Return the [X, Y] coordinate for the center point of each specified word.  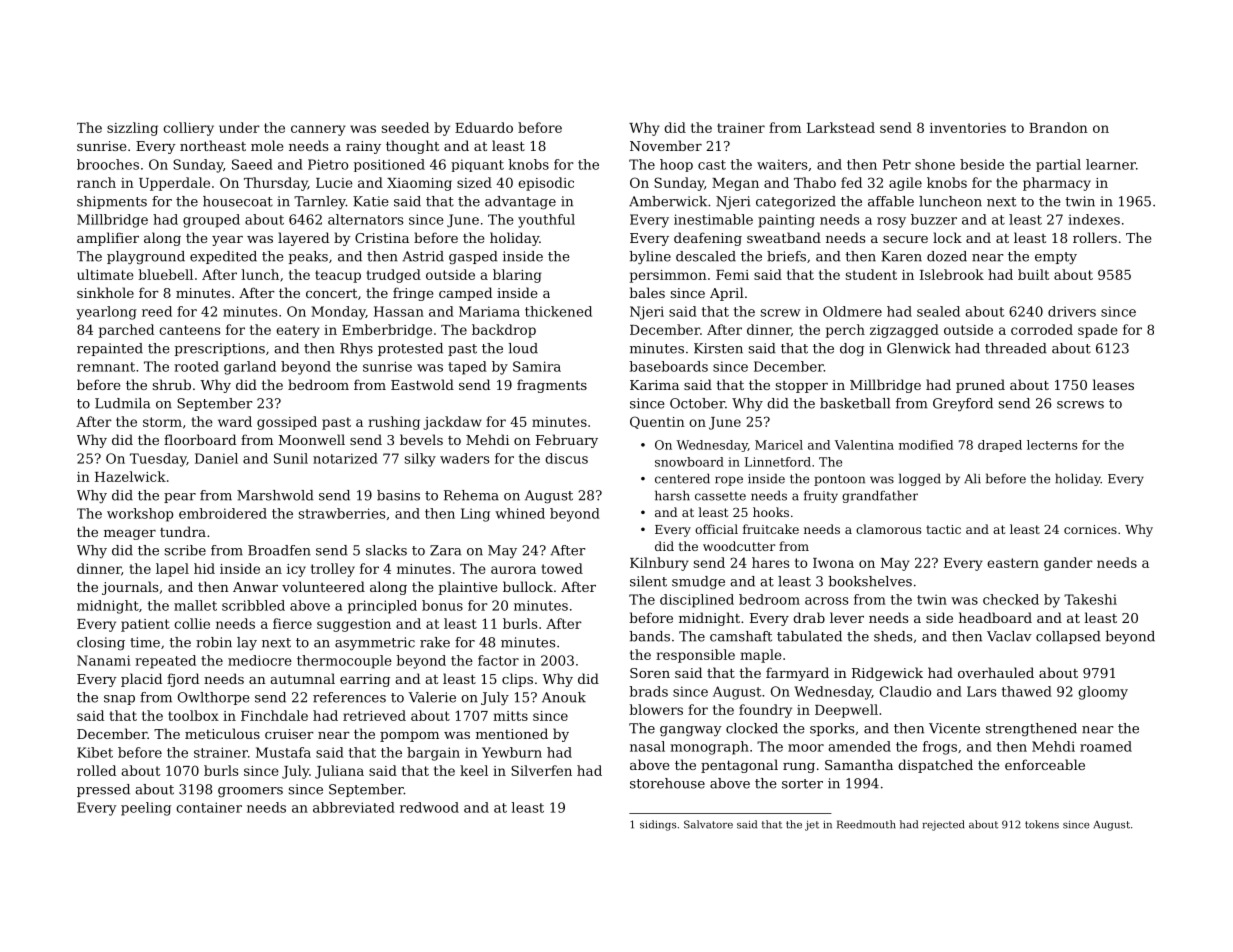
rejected [943, 825]
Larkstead [841, 127]
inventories [968, 128]
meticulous [222, 733]
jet [812, 826]
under [239, 127]
